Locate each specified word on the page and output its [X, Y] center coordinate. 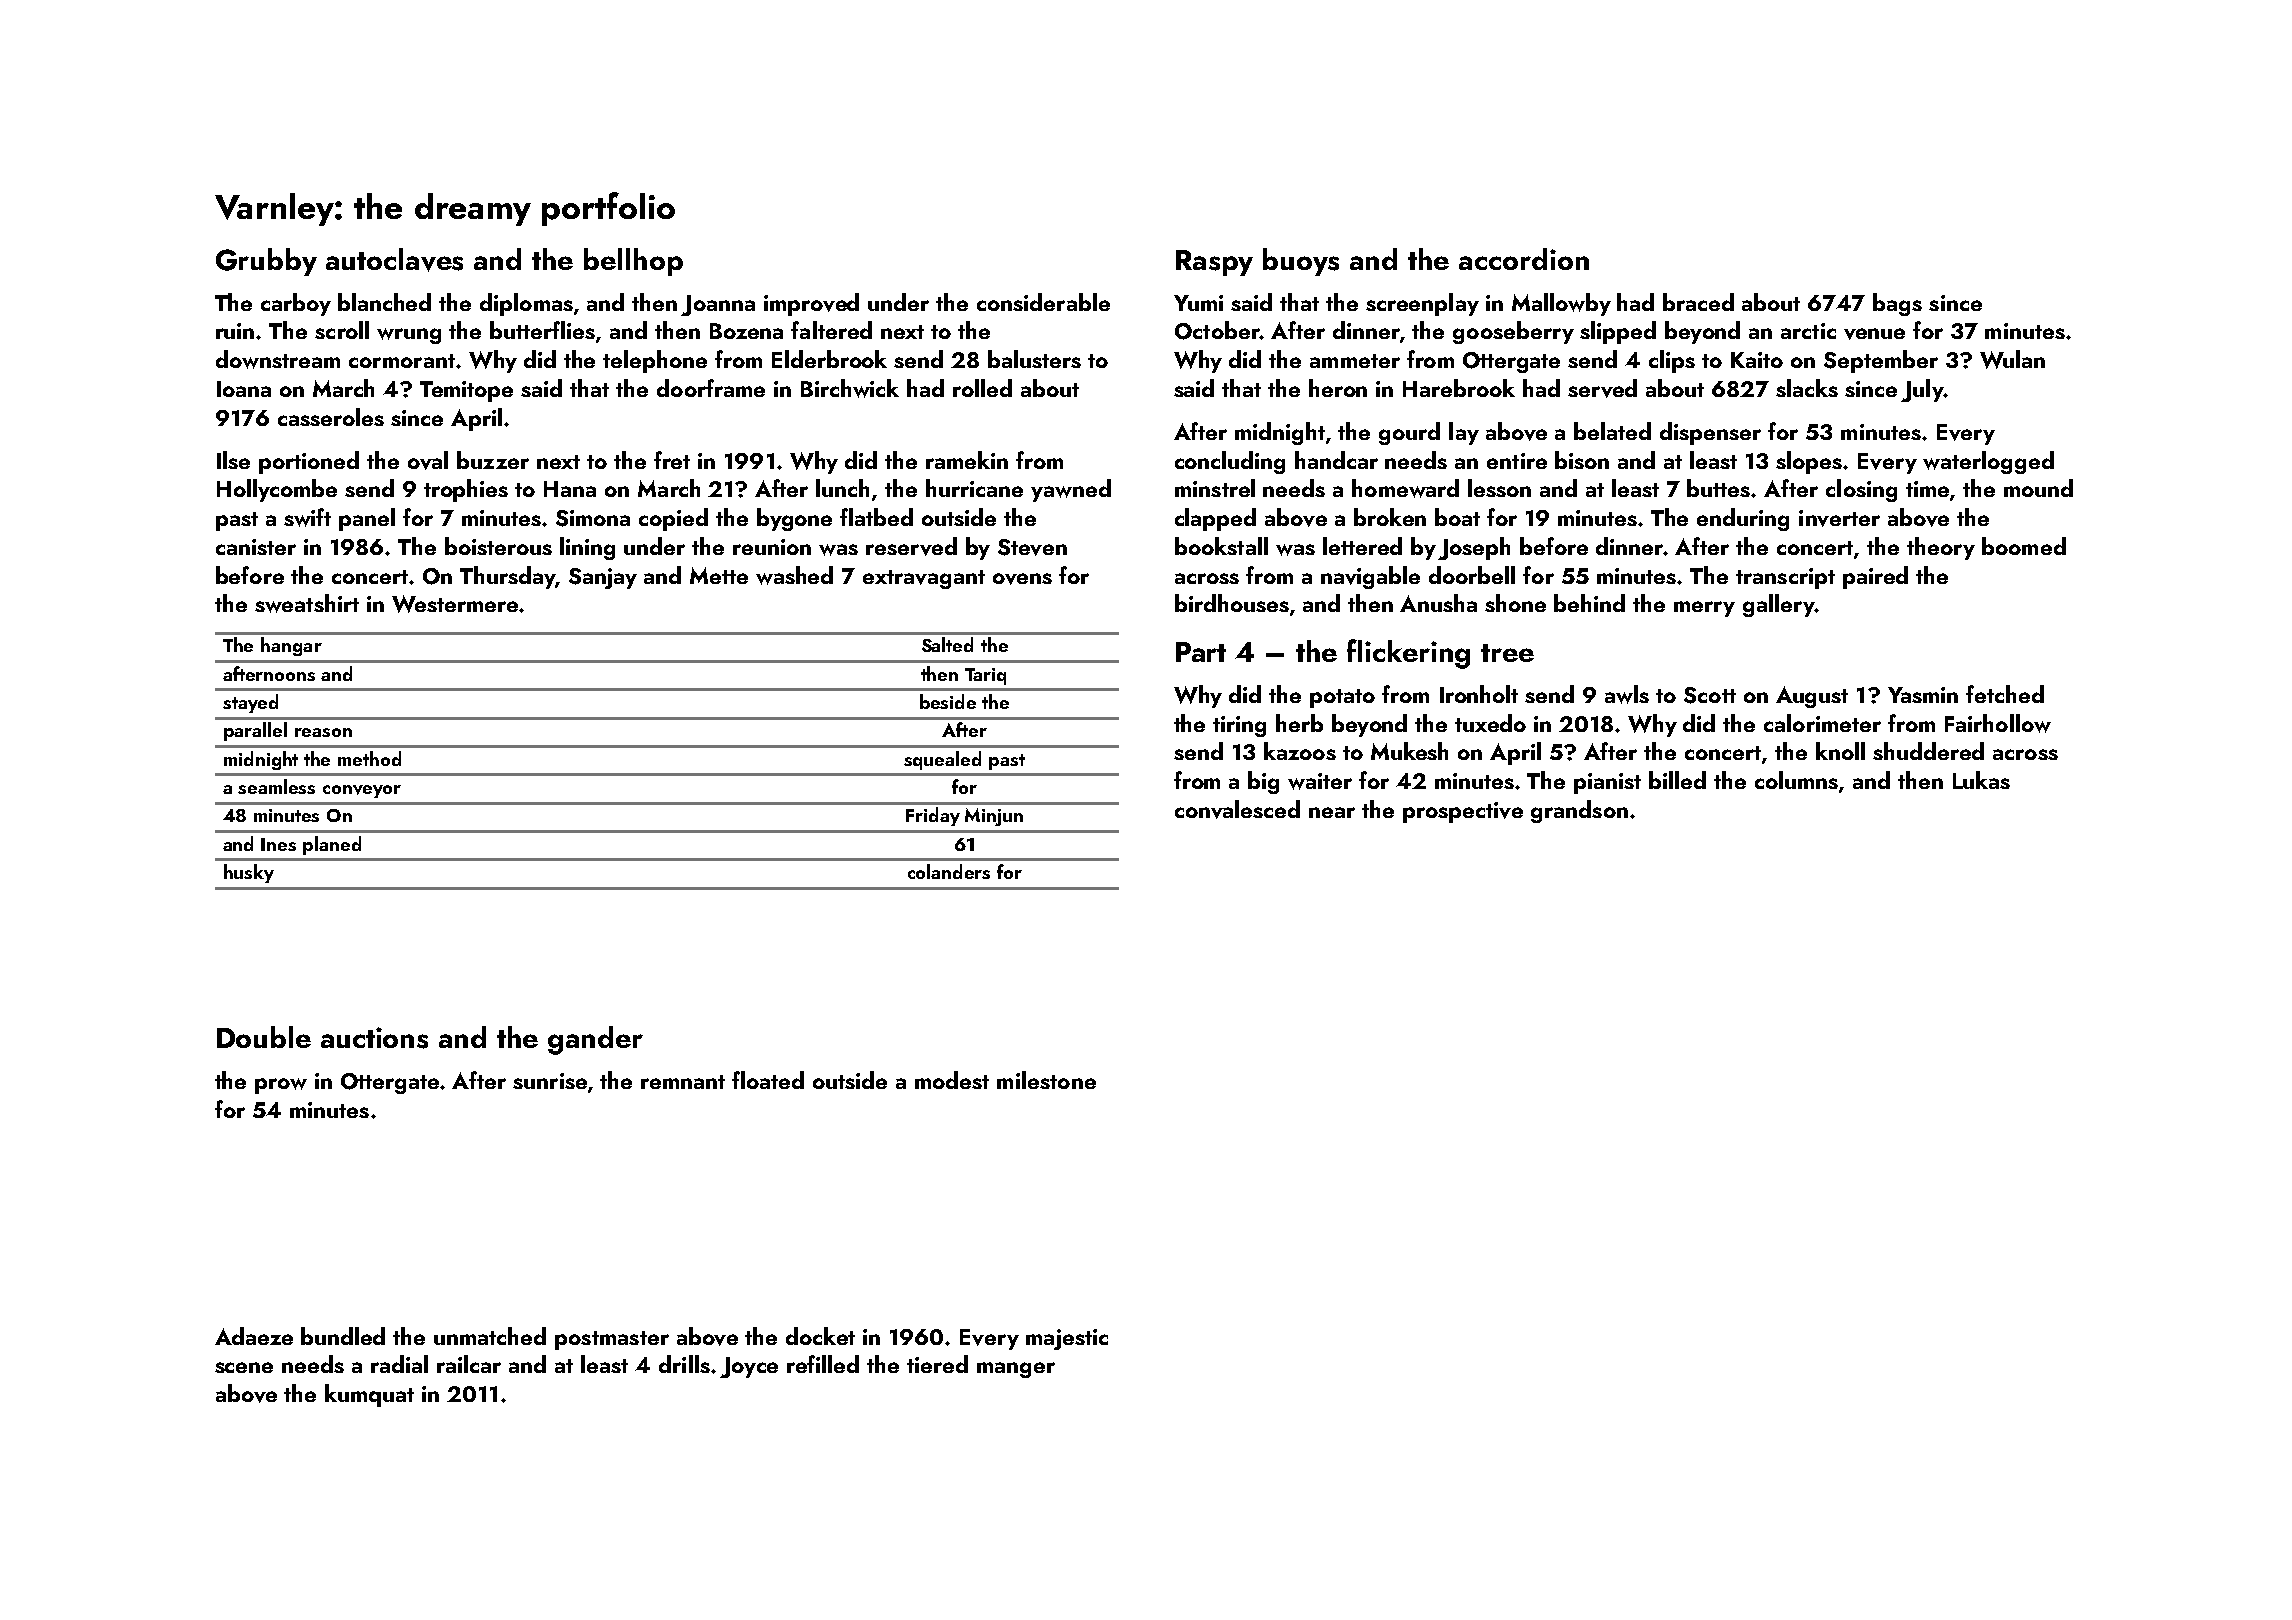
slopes [1809, 462]
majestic [1067, 1339]
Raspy [1214, 263]
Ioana [244, 389]
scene [244, 1367]
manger [1016, 1370]
